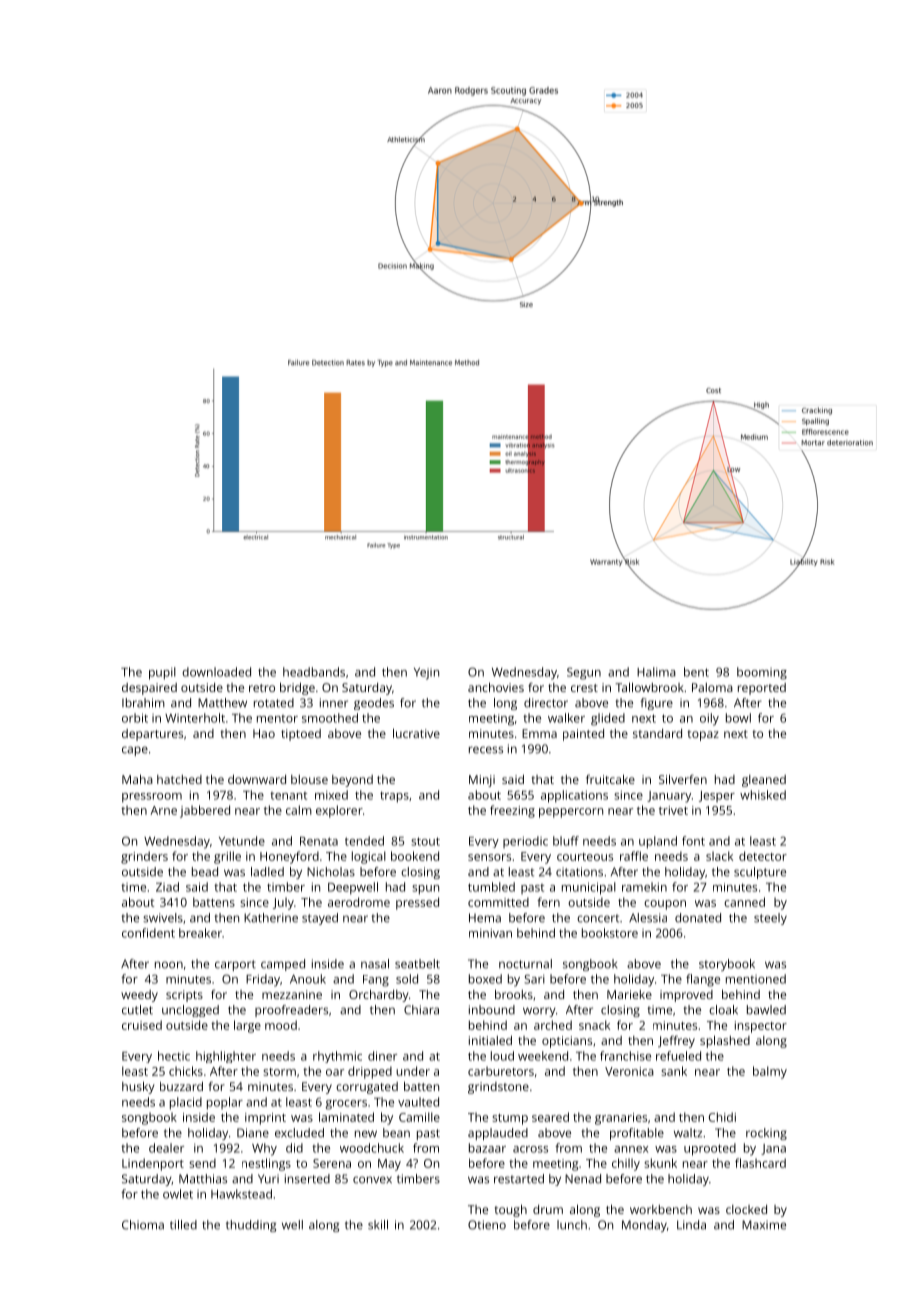  Describe the element at coordinates (264, 1149) in the screenshot. I see `Why` at that location.
